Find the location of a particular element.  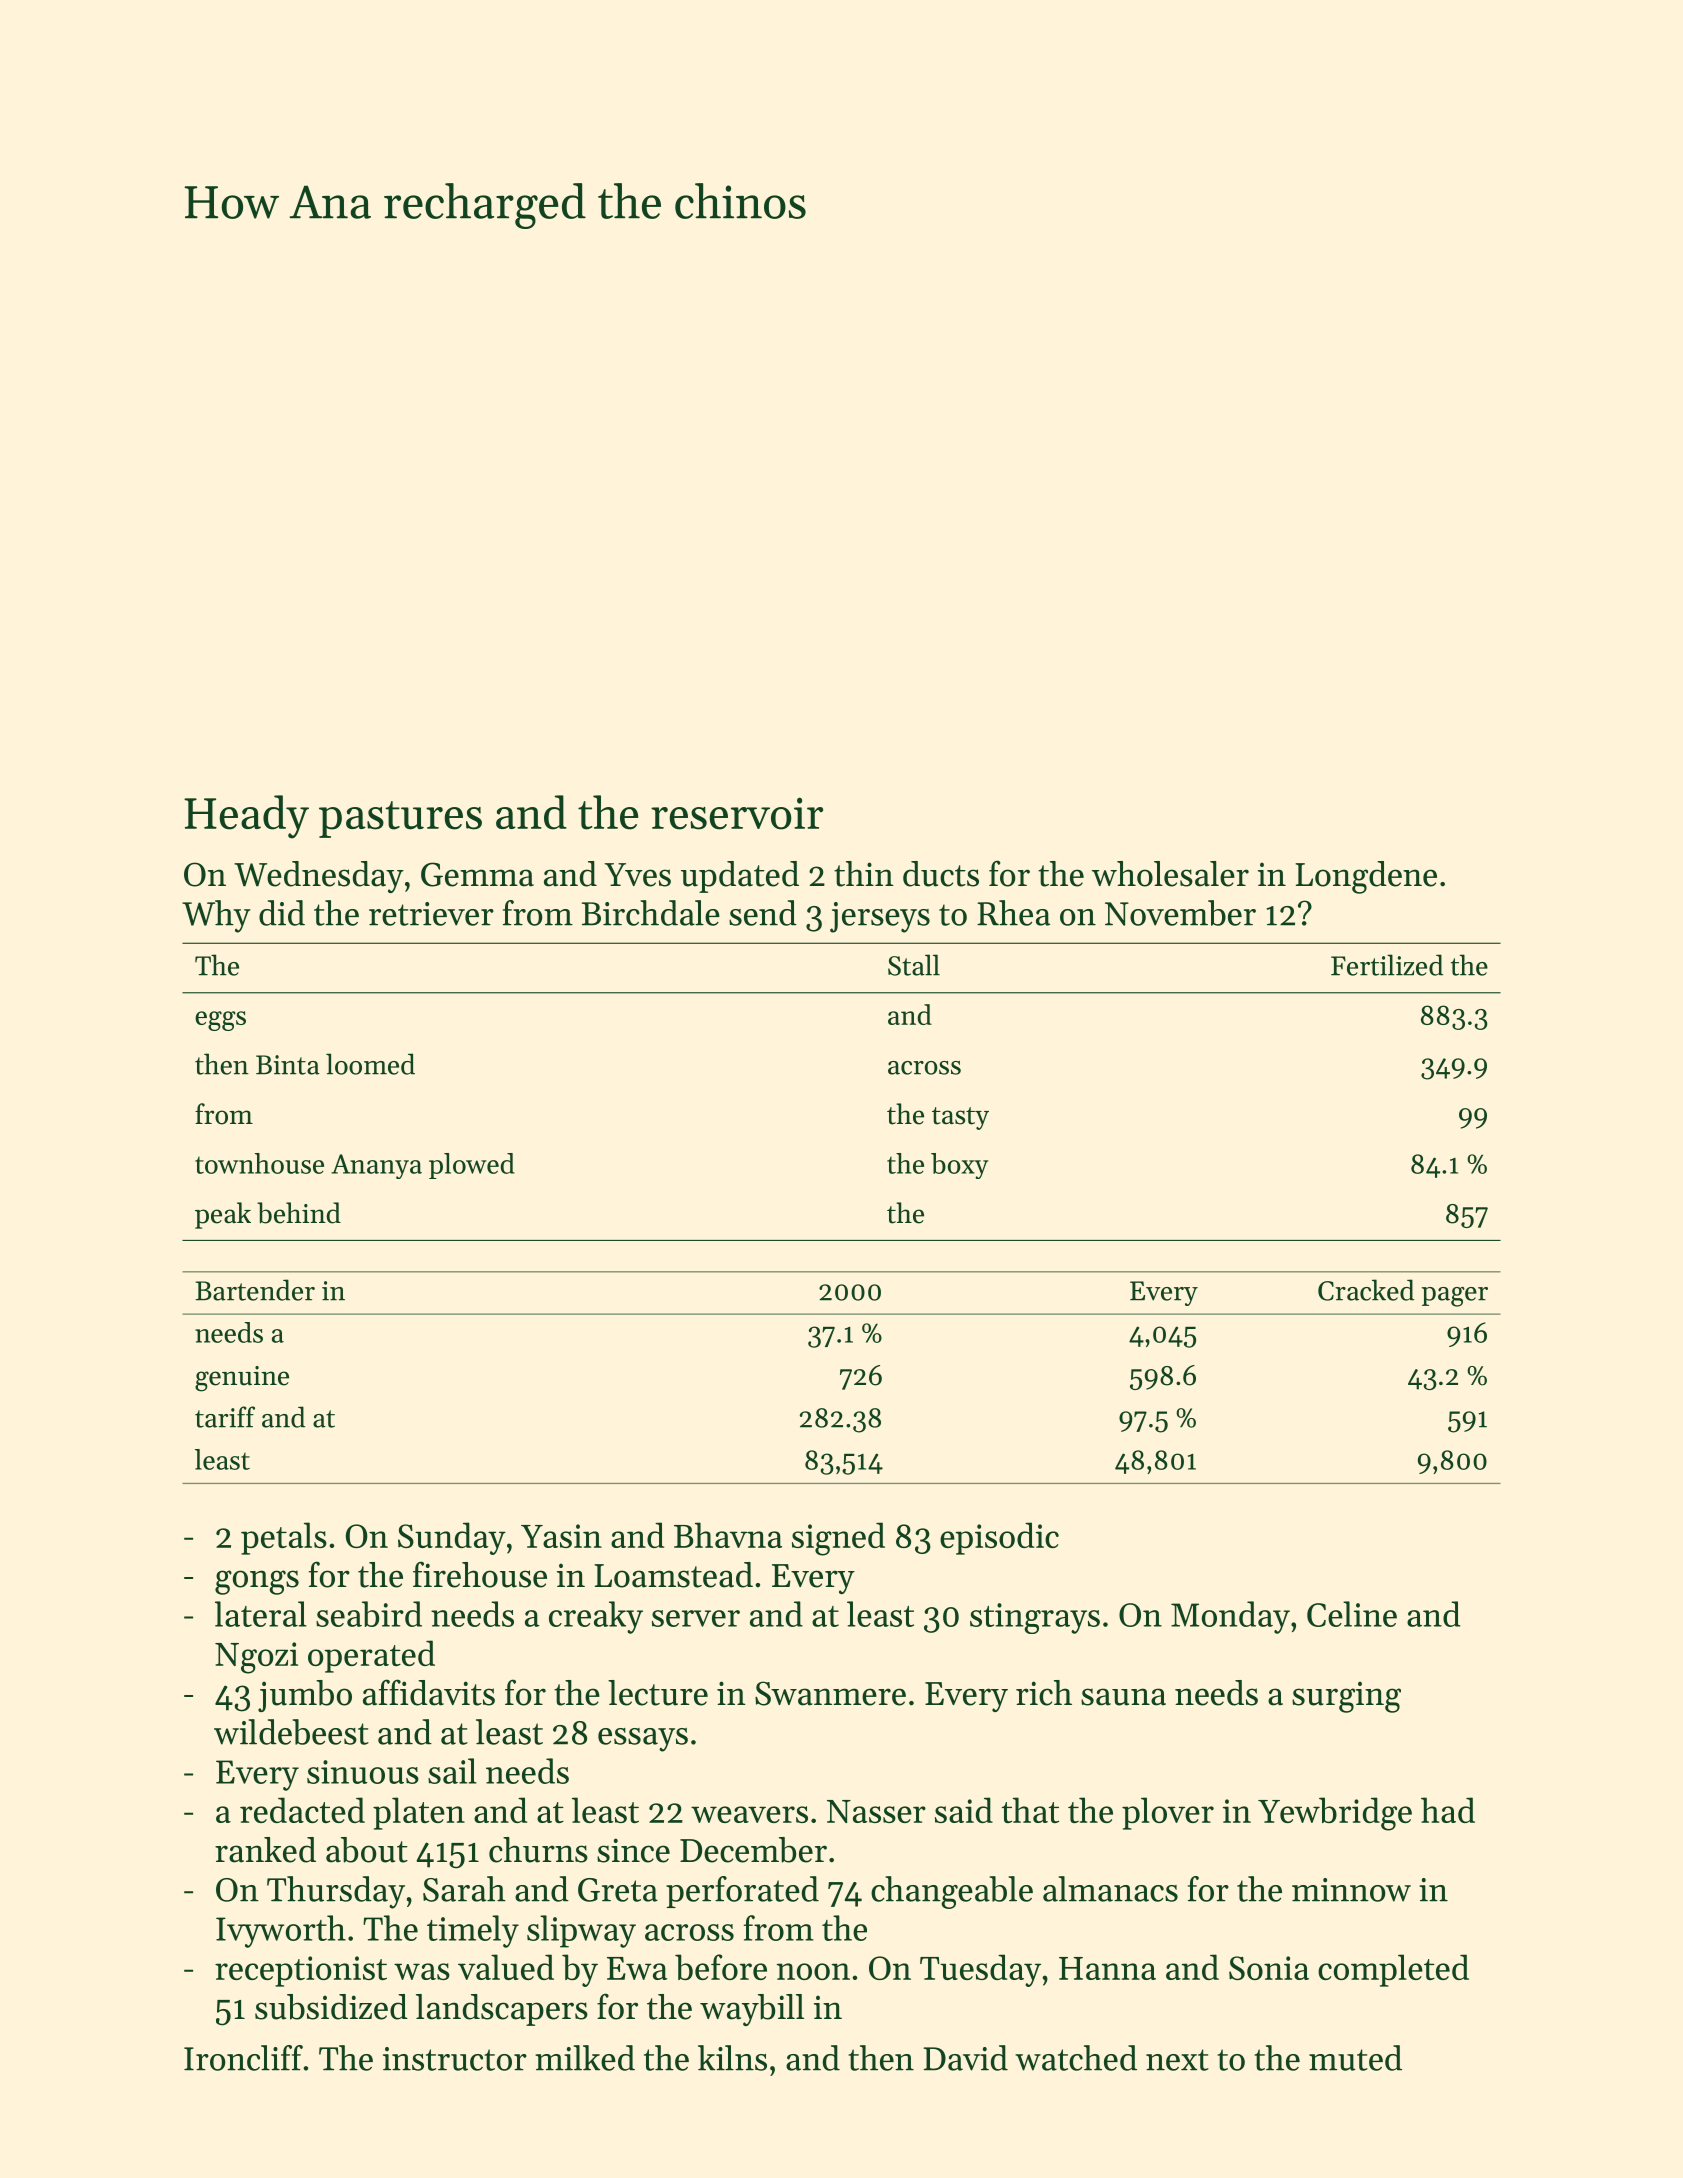

Ironcliff is located at coordinates (243, 2058).
